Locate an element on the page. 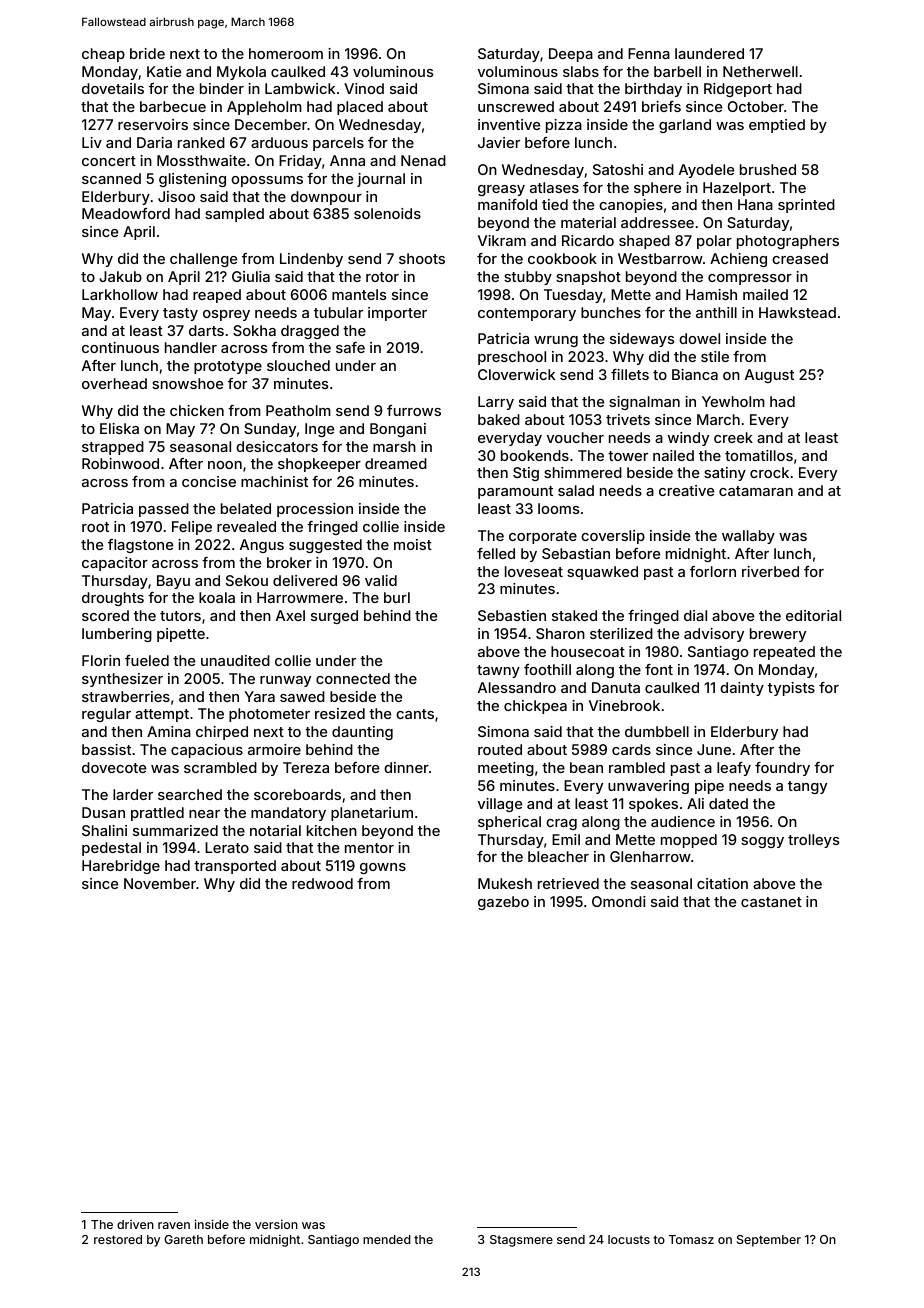 Image resolution: width=924 pixels, height=1308 pixels. osprey is located at coordinates (226, 315).
